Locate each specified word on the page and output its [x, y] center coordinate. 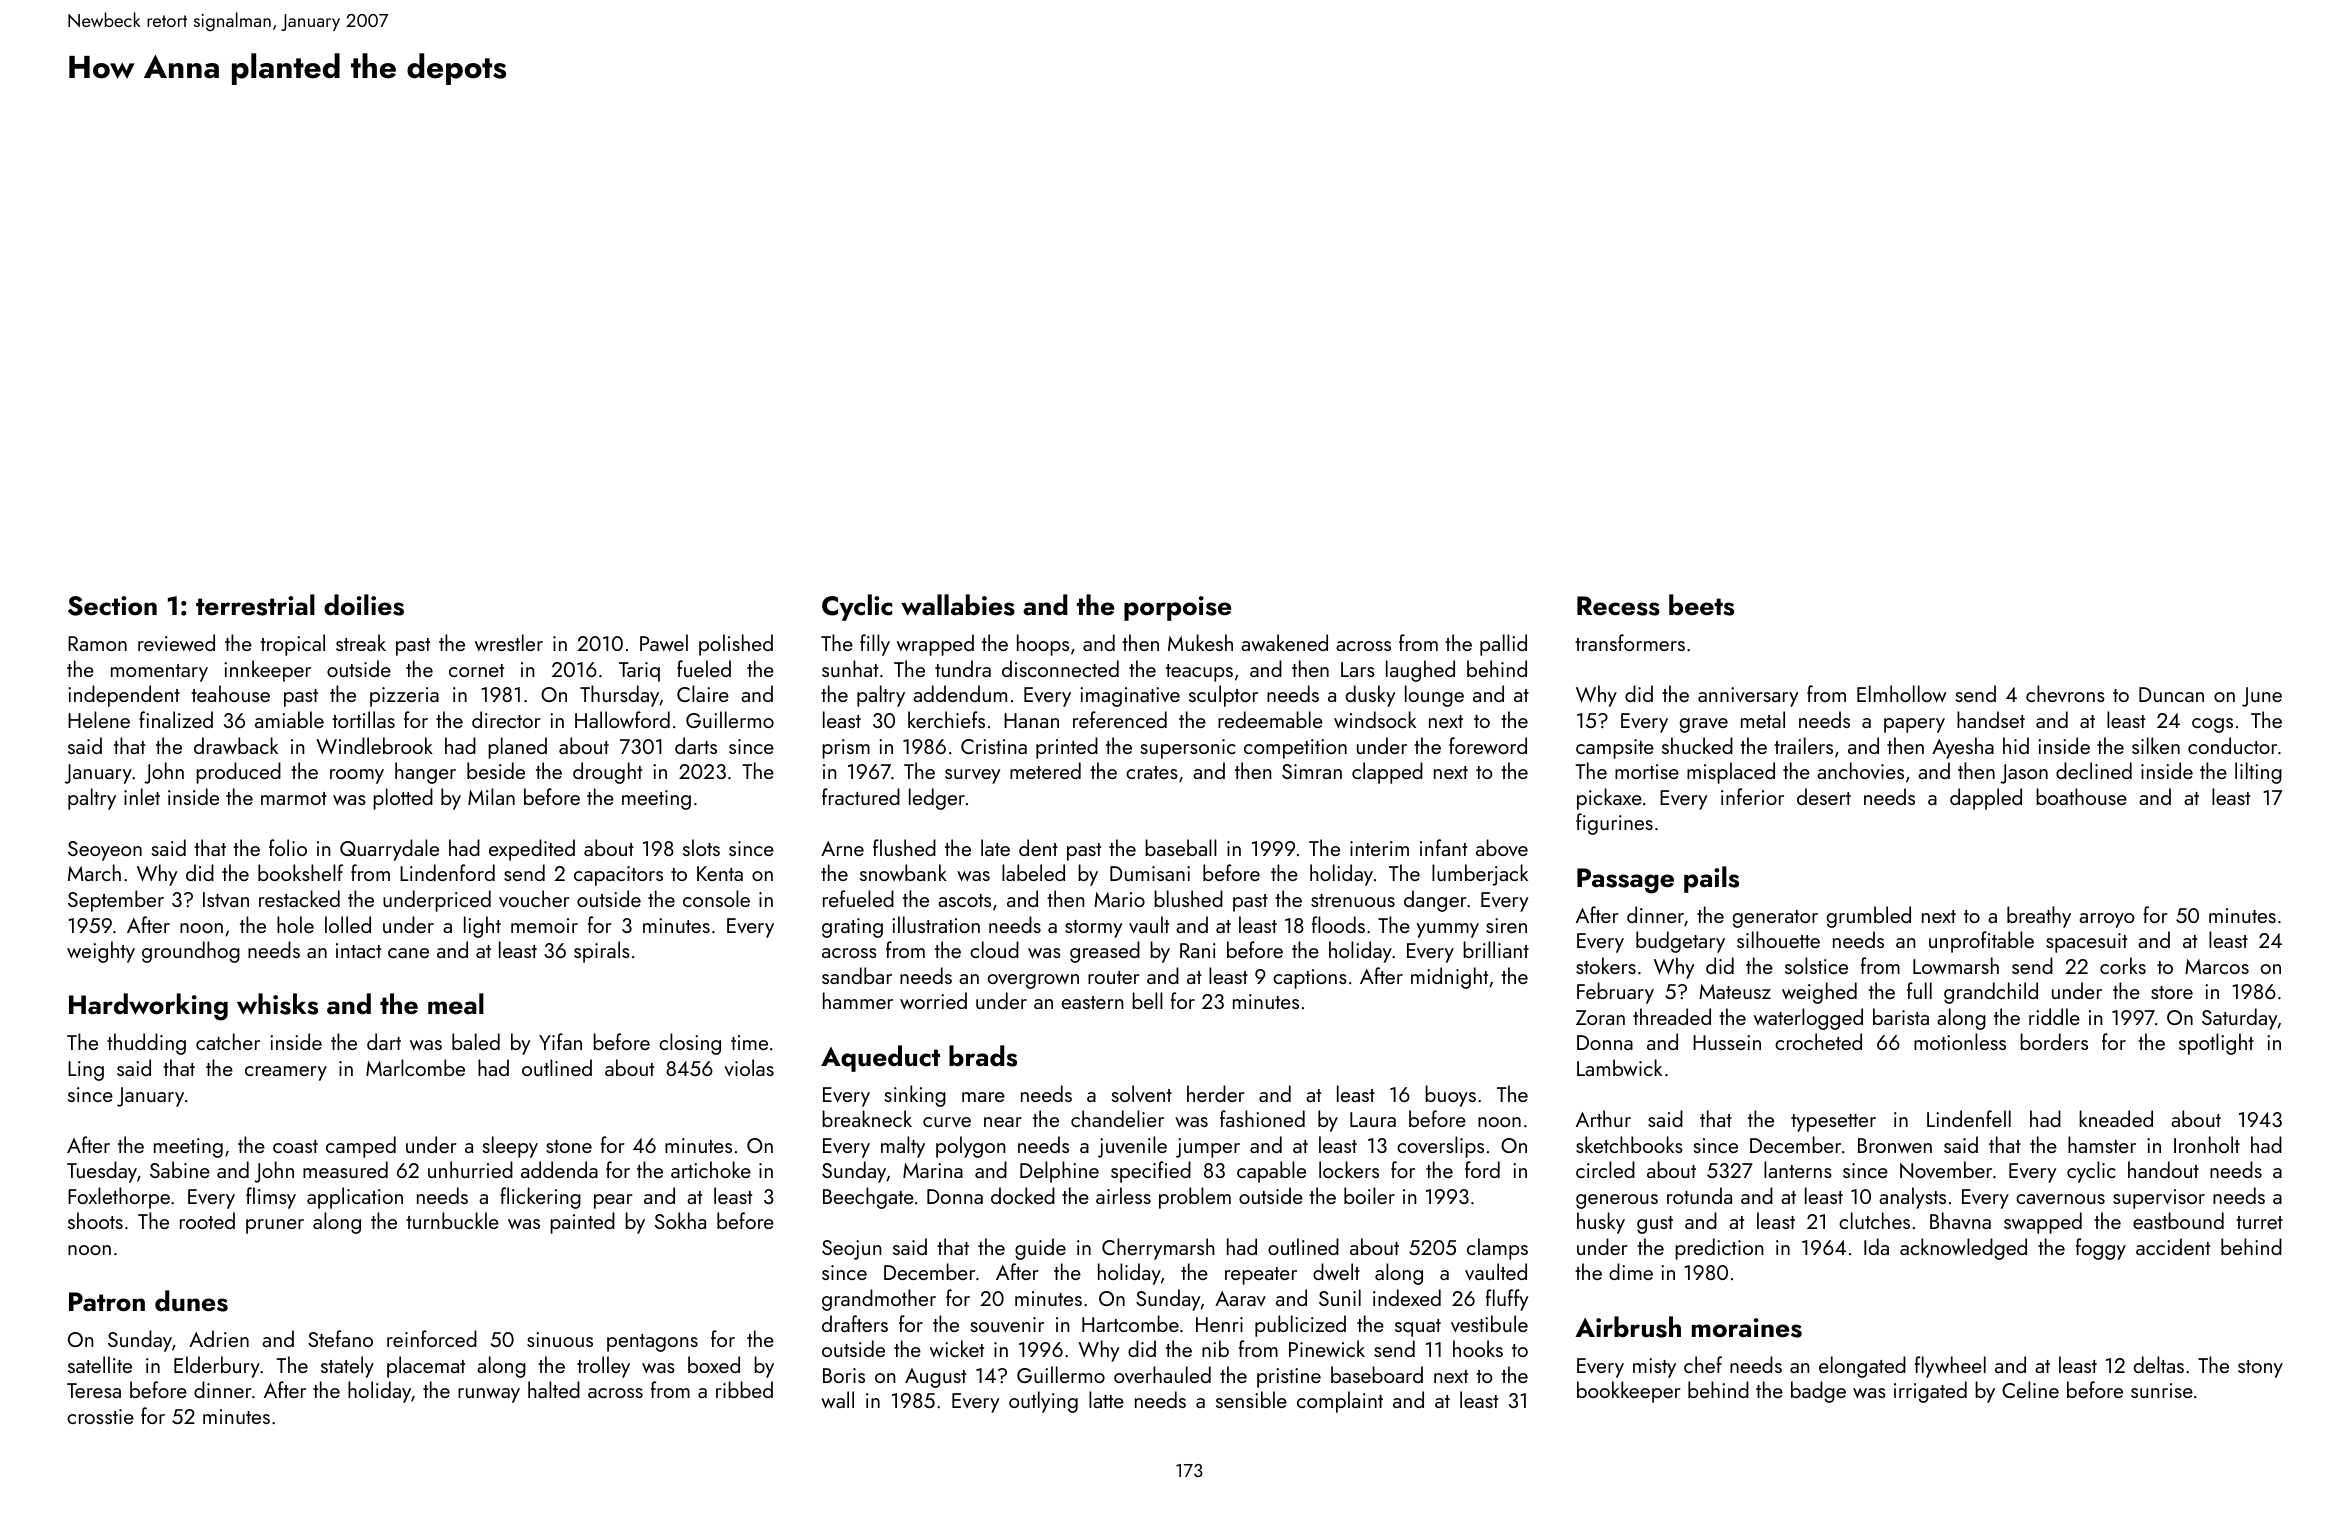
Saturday [2240, 1019]
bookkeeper [1629, 1392]
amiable [289, 719]
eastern [1093, 1002]
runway [489, 1395]
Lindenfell [1969, 1118]
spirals [602, 952]
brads [983, 1056]
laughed [1420, 671]
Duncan [2171, 694]
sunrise [2162, 1390]
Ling [86, 1071]
